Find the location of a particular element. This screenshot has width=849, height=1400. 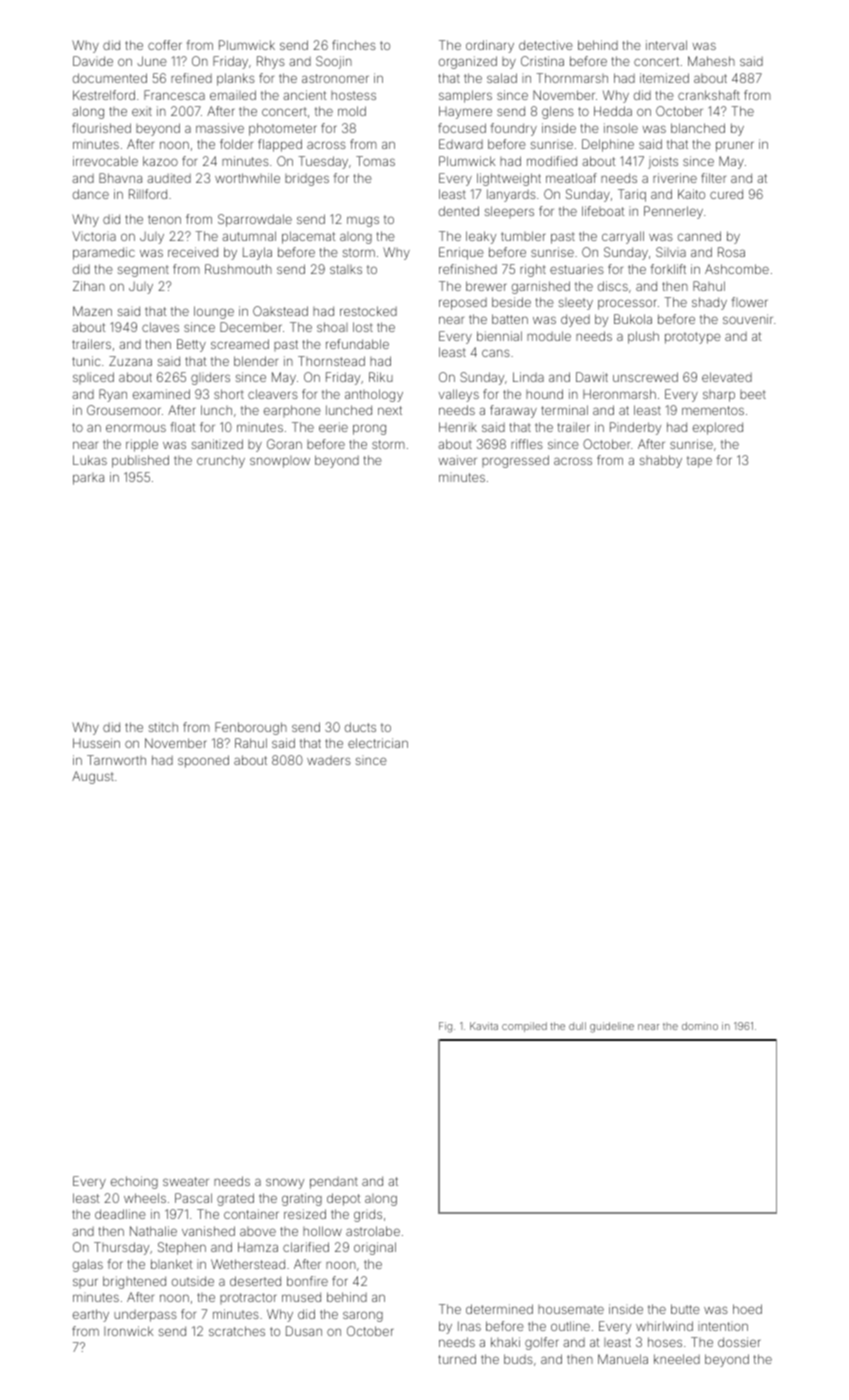

compiled is located at coordinates (524, 1027).
